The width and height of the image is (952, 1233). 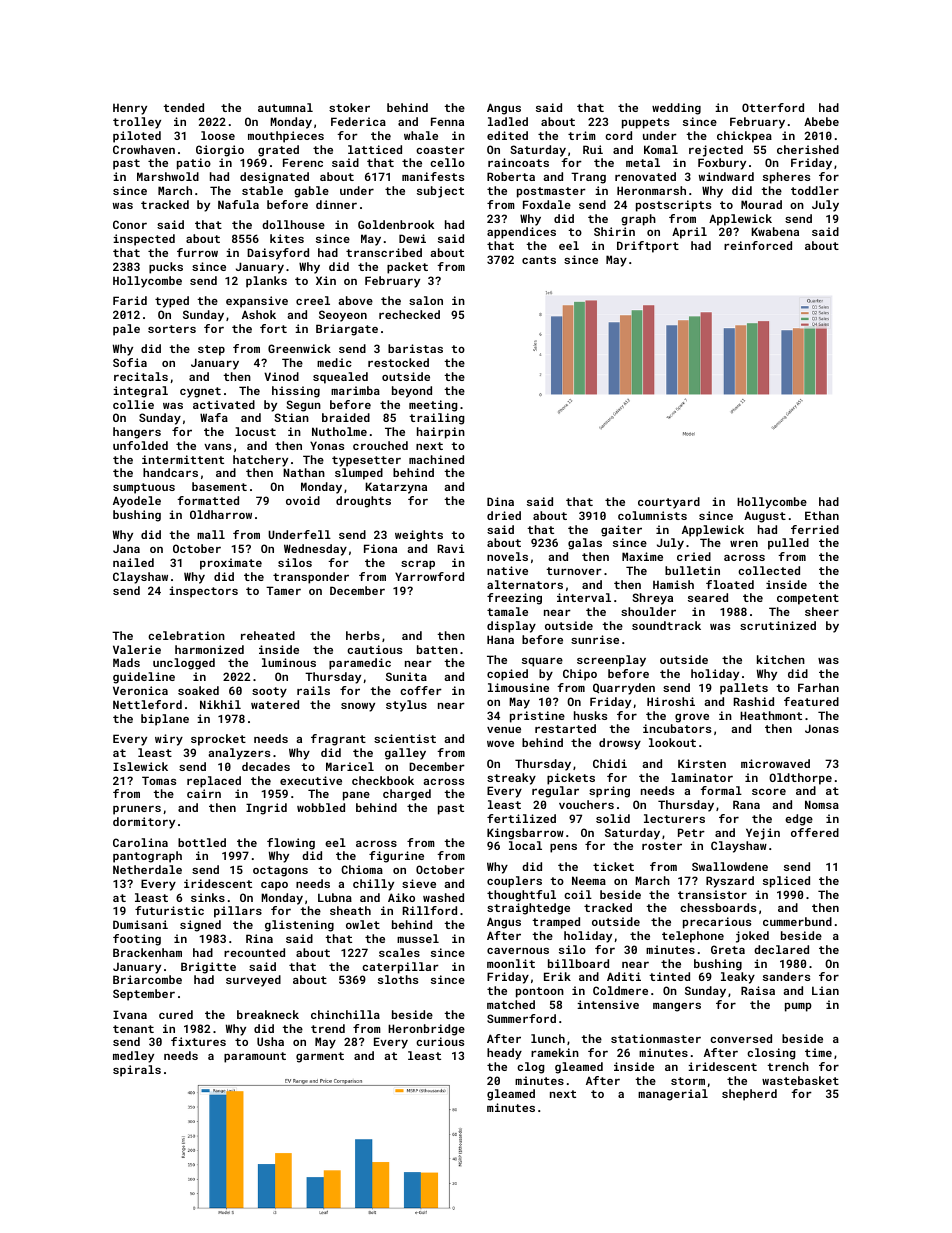 What do you see at coordinates (555, 1052) in the image?
I see `ramekin` at bounding box center [555, 1052].
